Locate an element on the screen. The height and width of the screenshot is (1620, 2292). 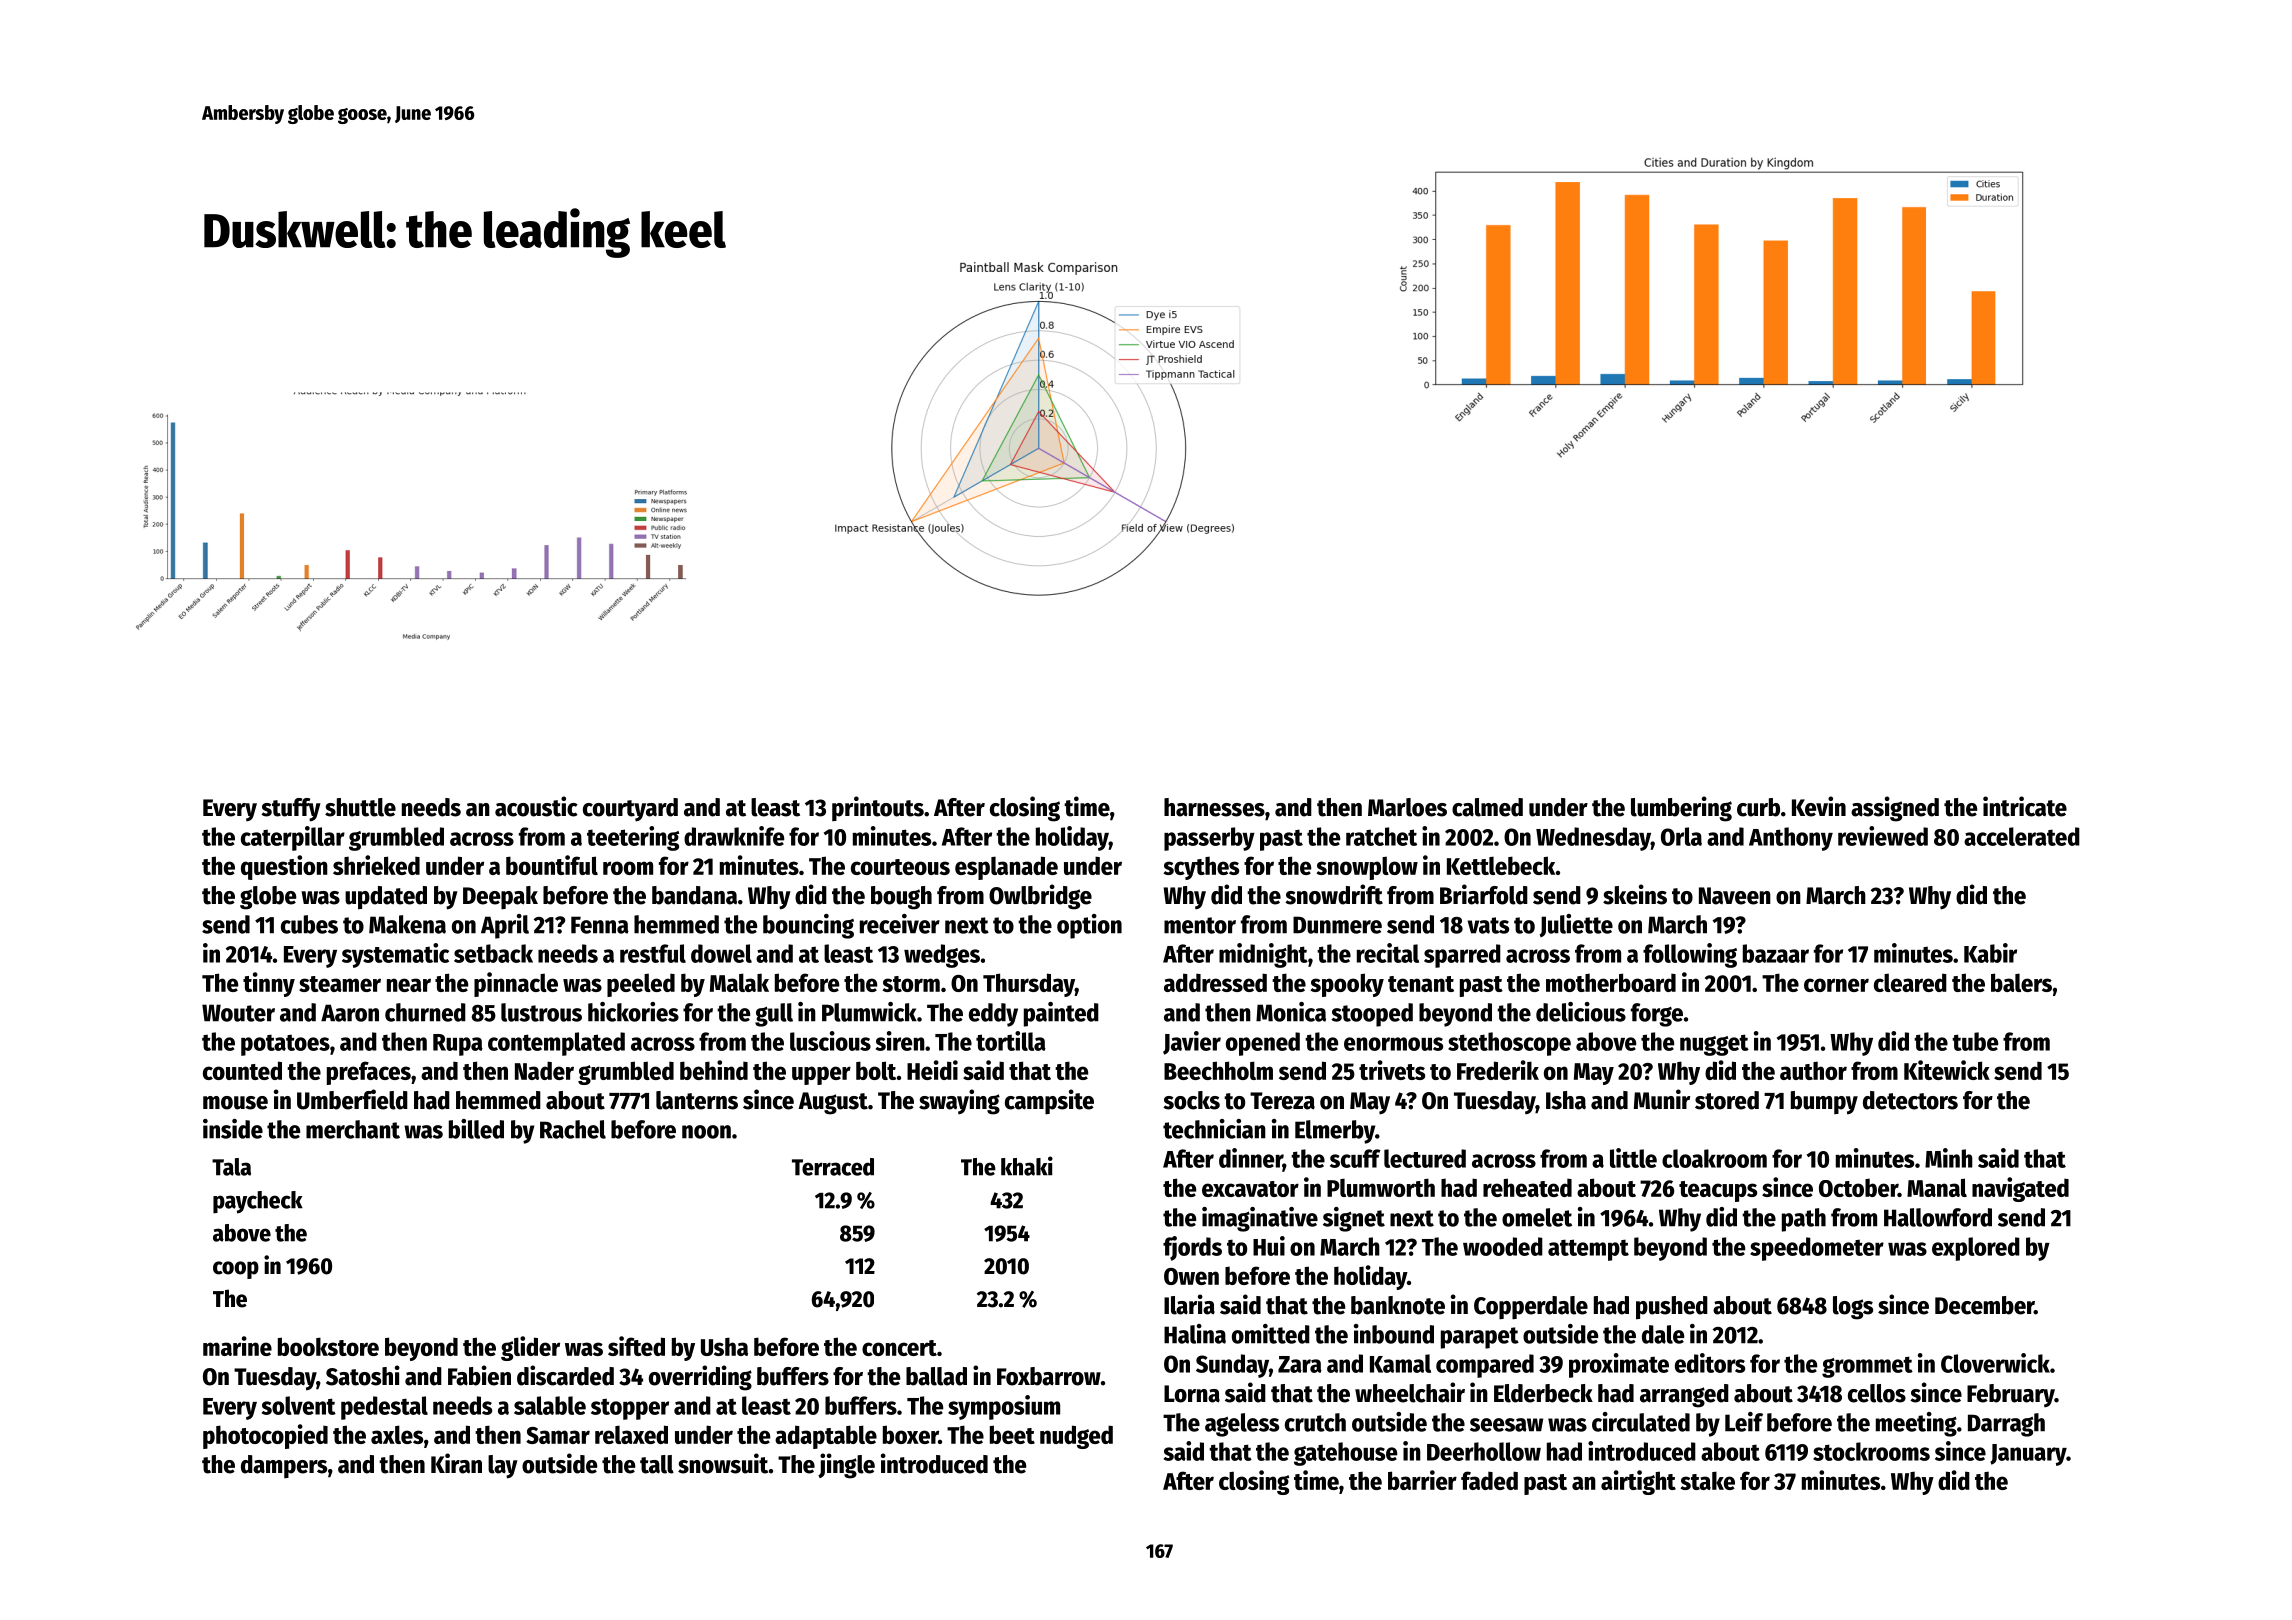
Darragh is located at coordinates (2006, 1425).
